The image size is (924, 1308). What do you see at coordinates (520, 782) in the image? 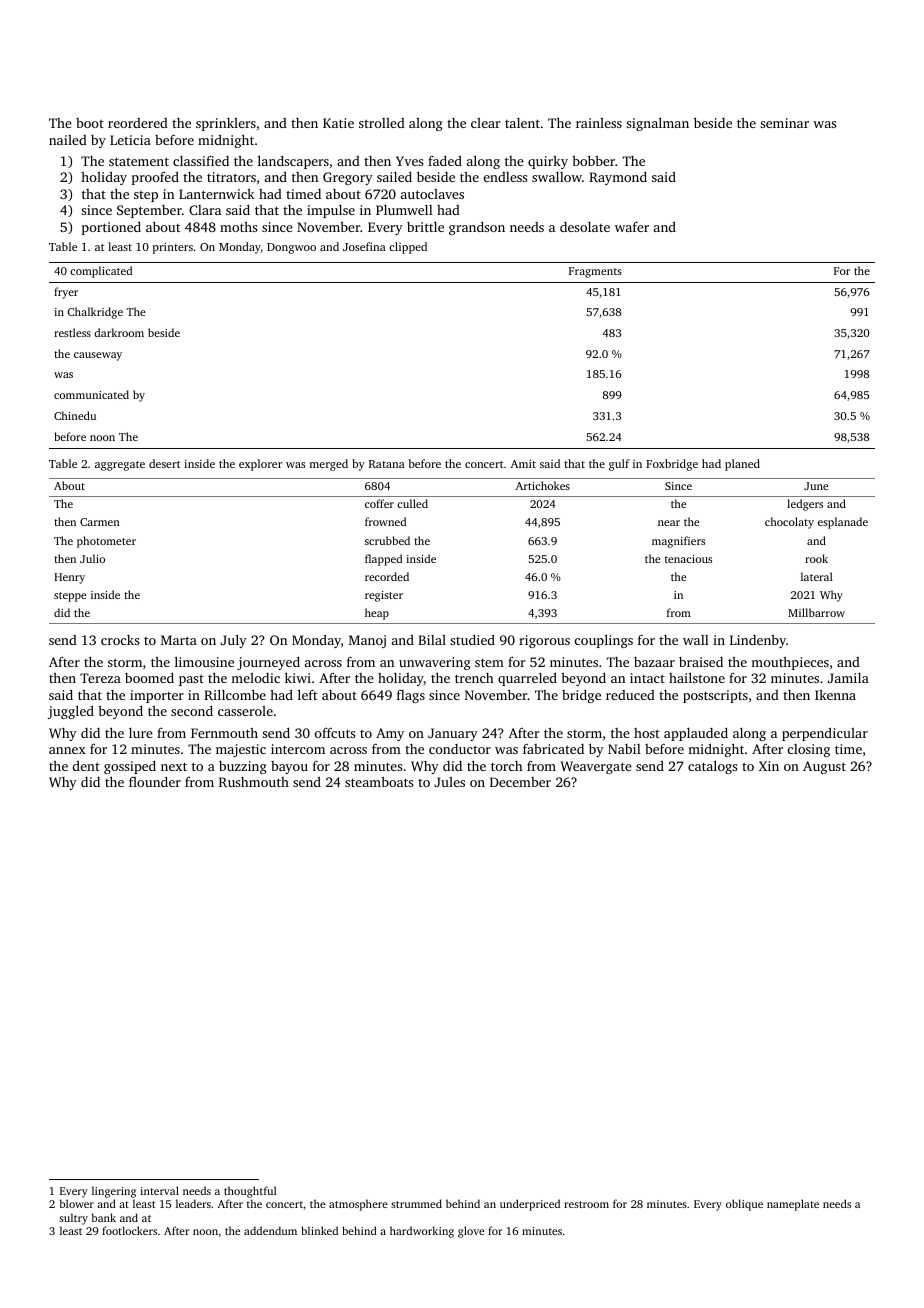
I see `December` at bounding box center [520, 782].
